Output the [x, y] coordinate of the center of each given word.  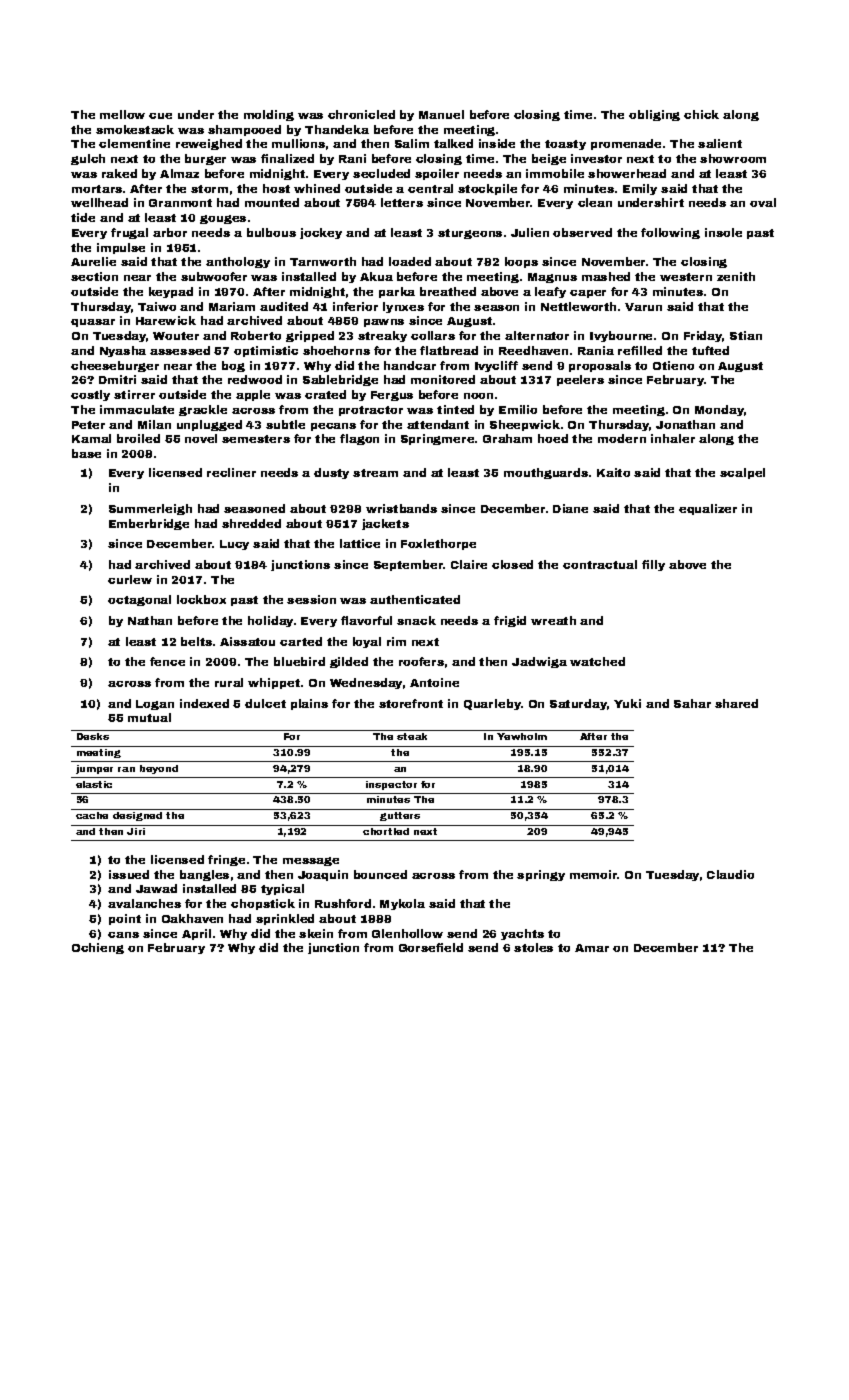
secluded [381, 173]
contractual [600, 564]
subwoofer [214, 276]
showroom [733, 158]
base [86, 453]
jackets [385, 524]
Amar [592, 948]
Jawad [156, 888]
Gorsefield [431, 947]
